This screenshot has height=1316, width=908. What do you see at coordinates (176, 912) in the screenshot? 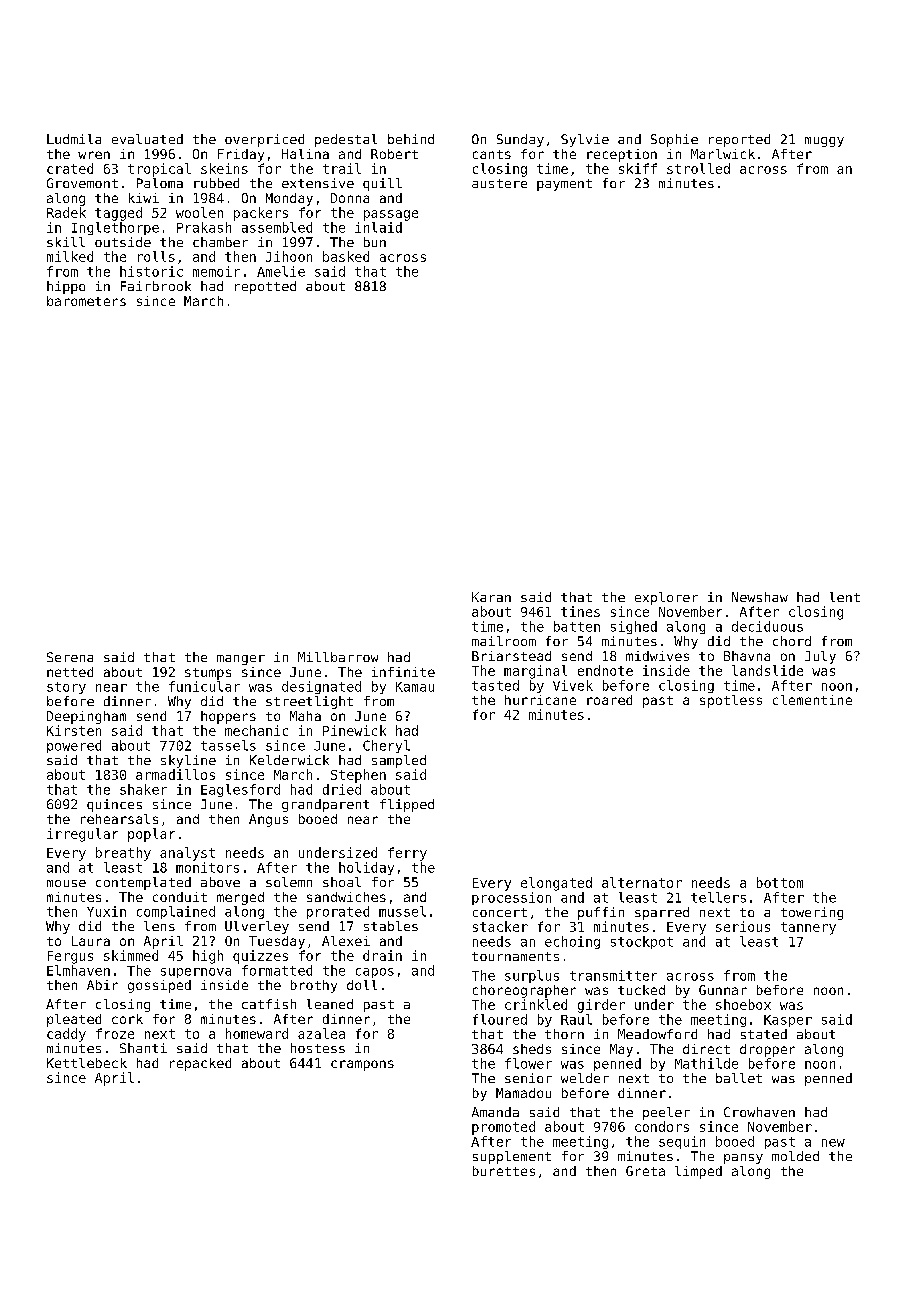
I see `complained` at bounding box center [176, 912].
